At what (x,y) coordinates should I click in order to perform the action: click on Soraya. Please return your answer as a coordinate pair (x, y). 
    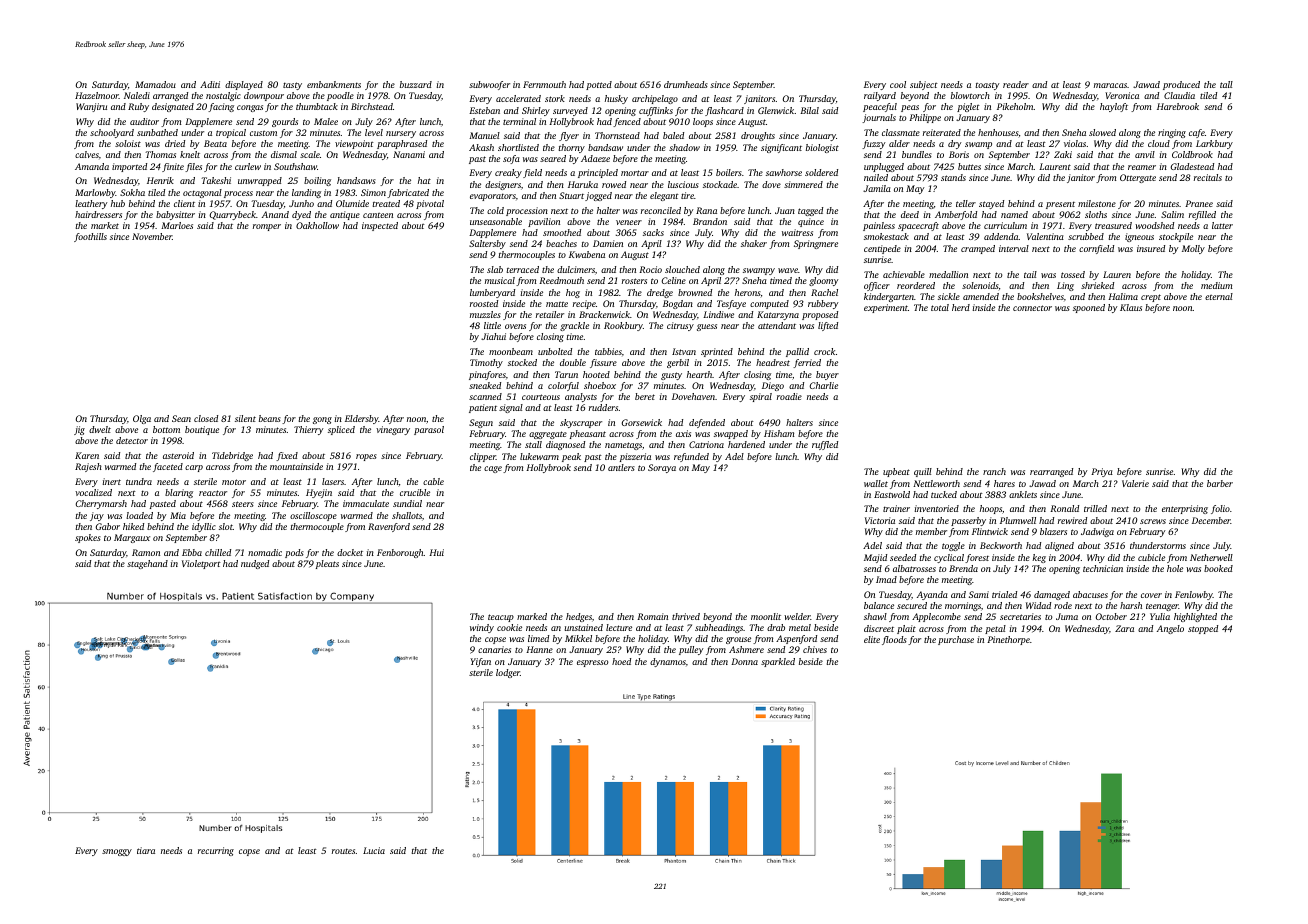
    Looking at the image, I should click on (662, 468).
